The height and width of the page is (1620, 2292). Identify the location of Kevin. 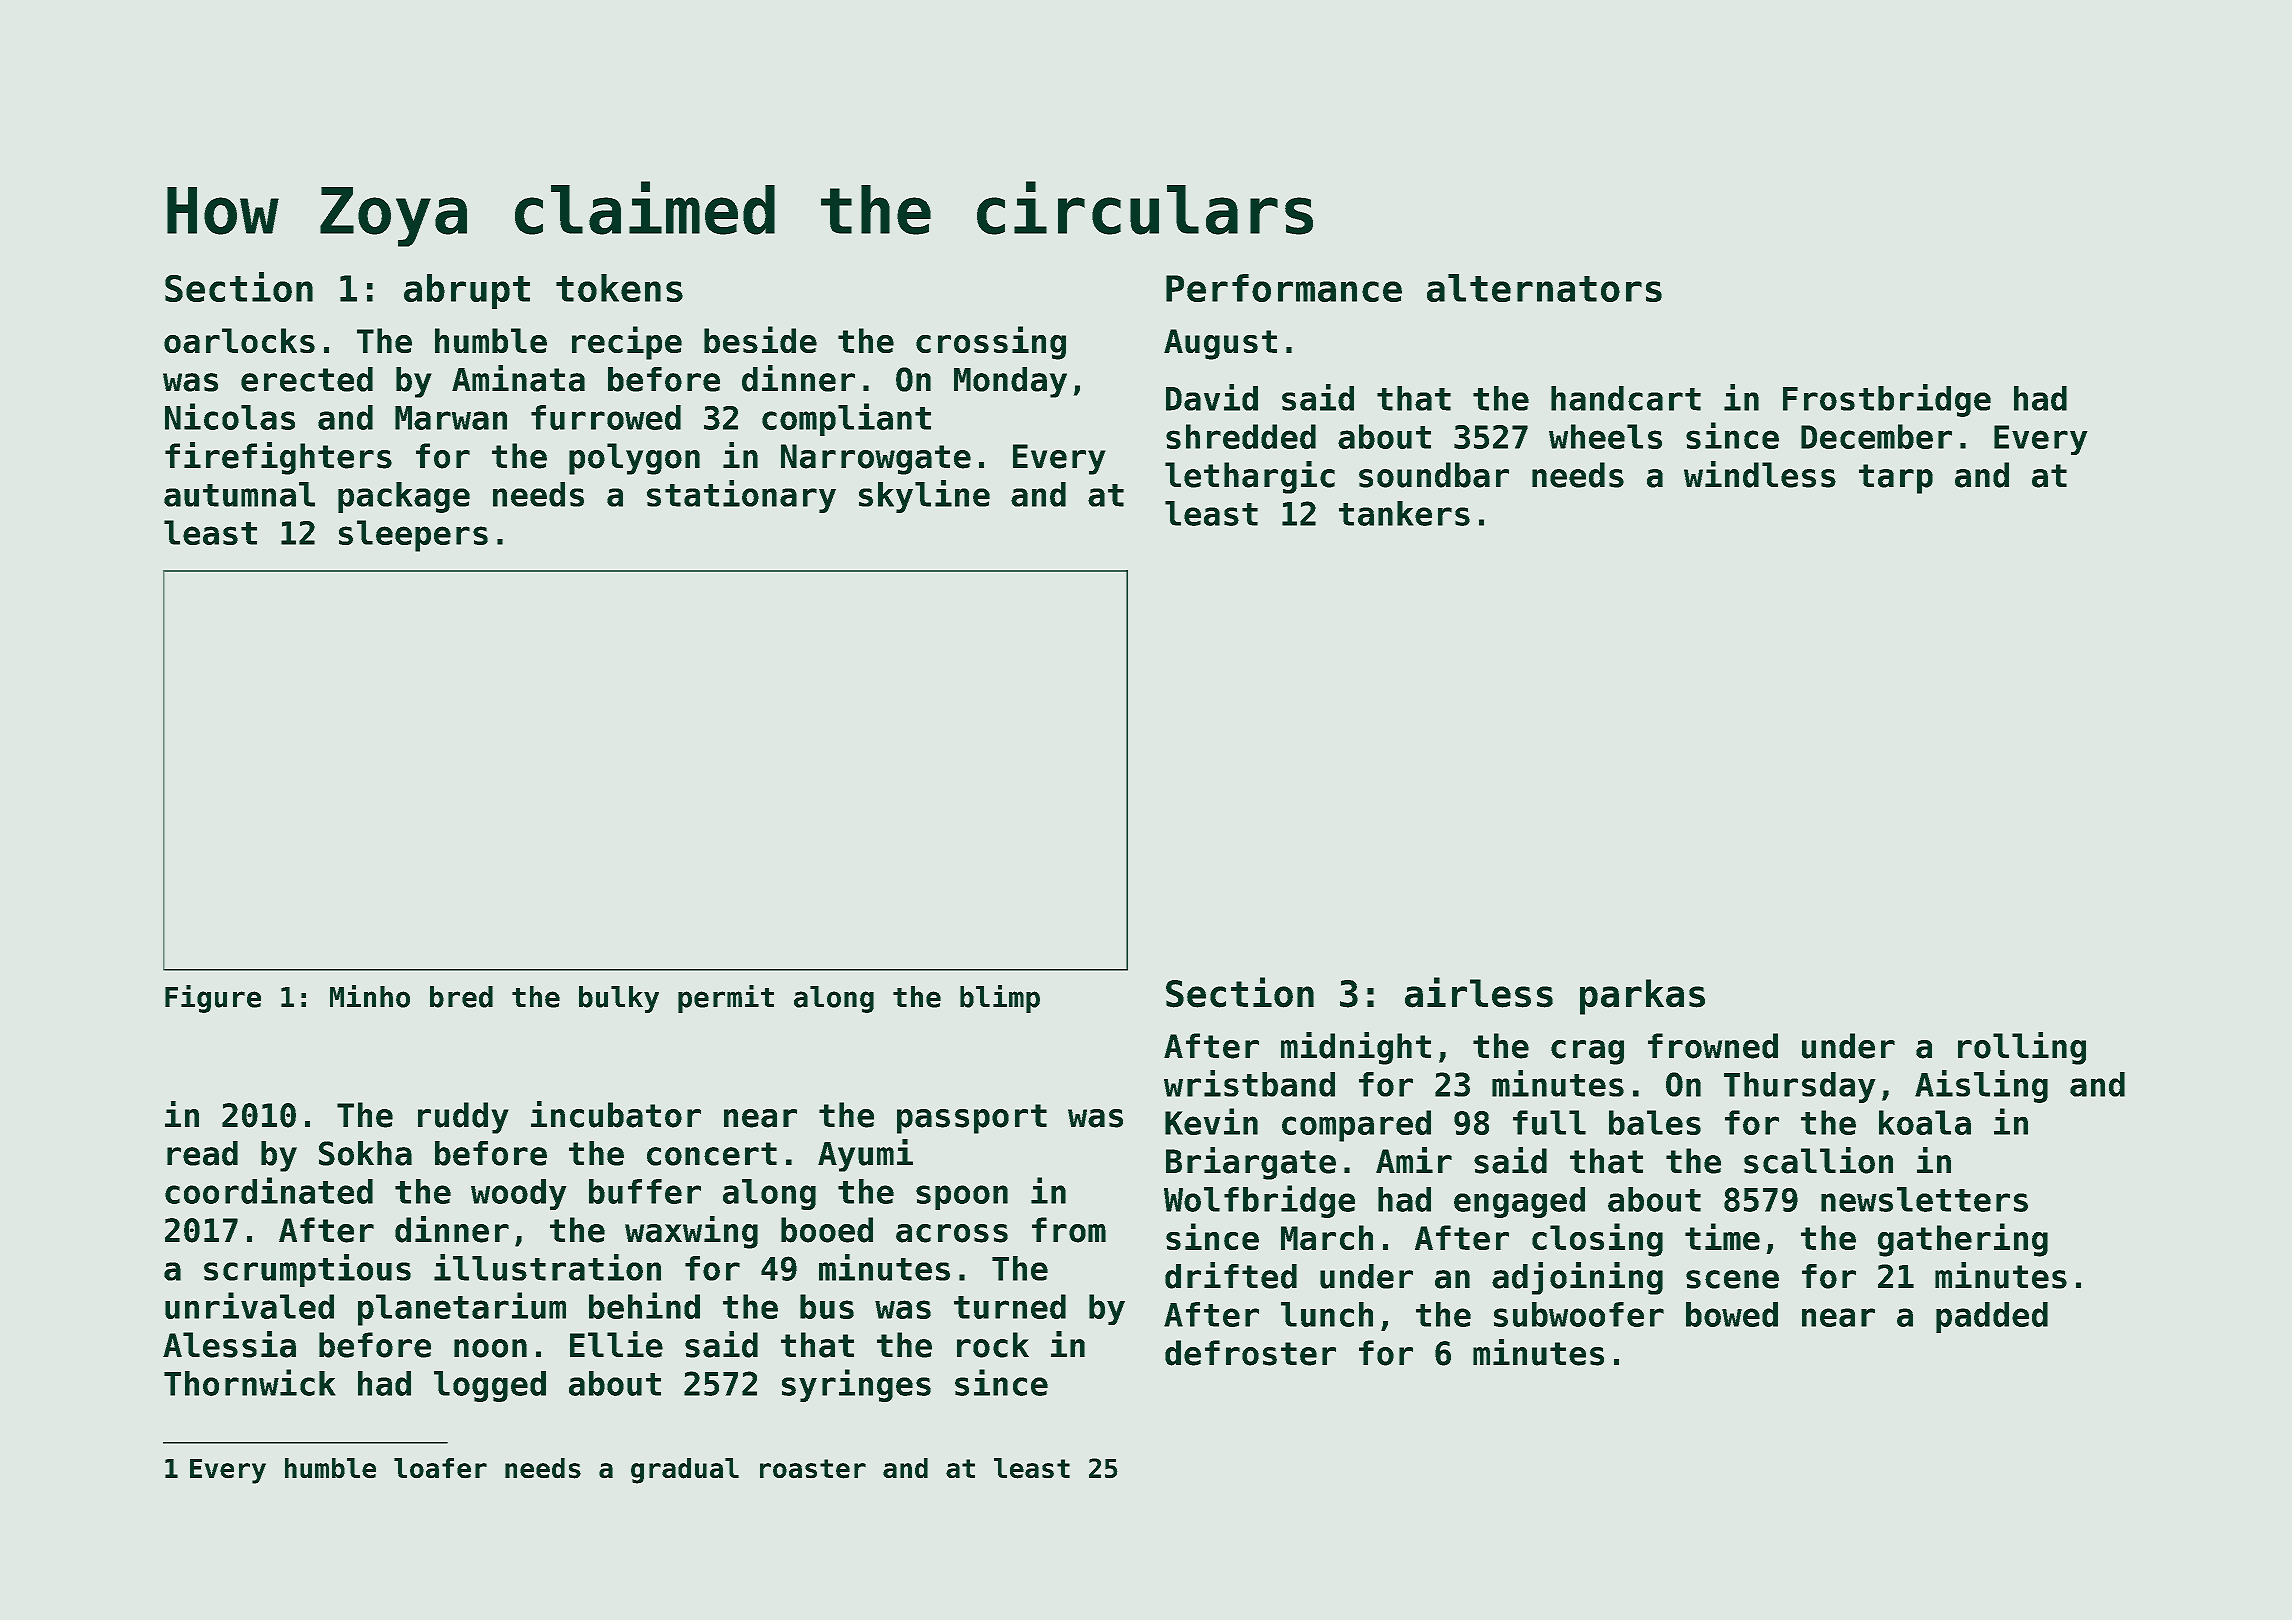
(1211, 1121).
